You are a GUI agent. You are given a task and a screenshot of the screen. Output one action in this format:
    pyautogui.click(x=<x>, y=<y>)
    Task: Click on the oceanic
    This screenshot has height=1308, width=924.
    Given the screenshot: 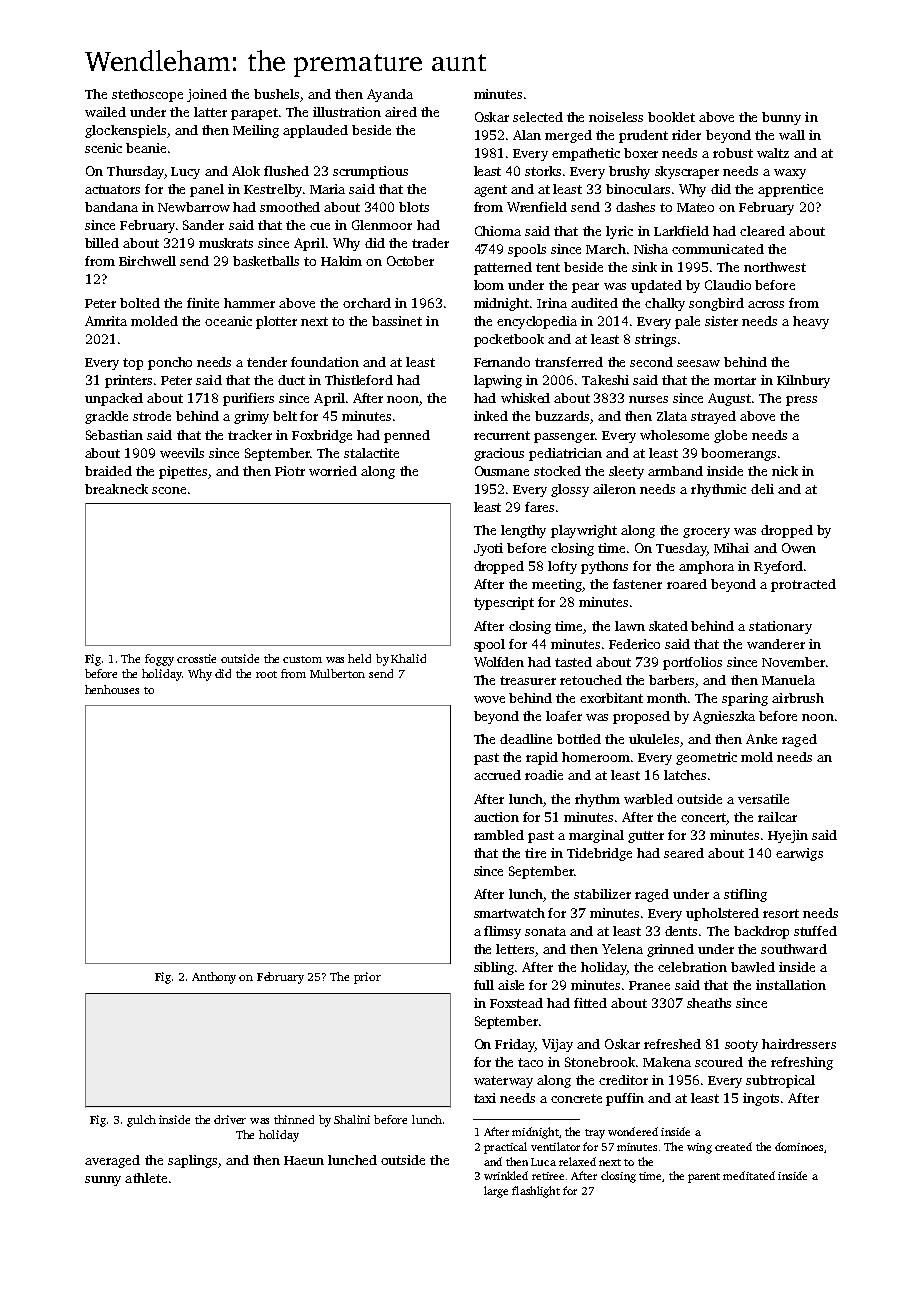 What is the action you would take?
    pyautogui.click(x=228, y=321)
